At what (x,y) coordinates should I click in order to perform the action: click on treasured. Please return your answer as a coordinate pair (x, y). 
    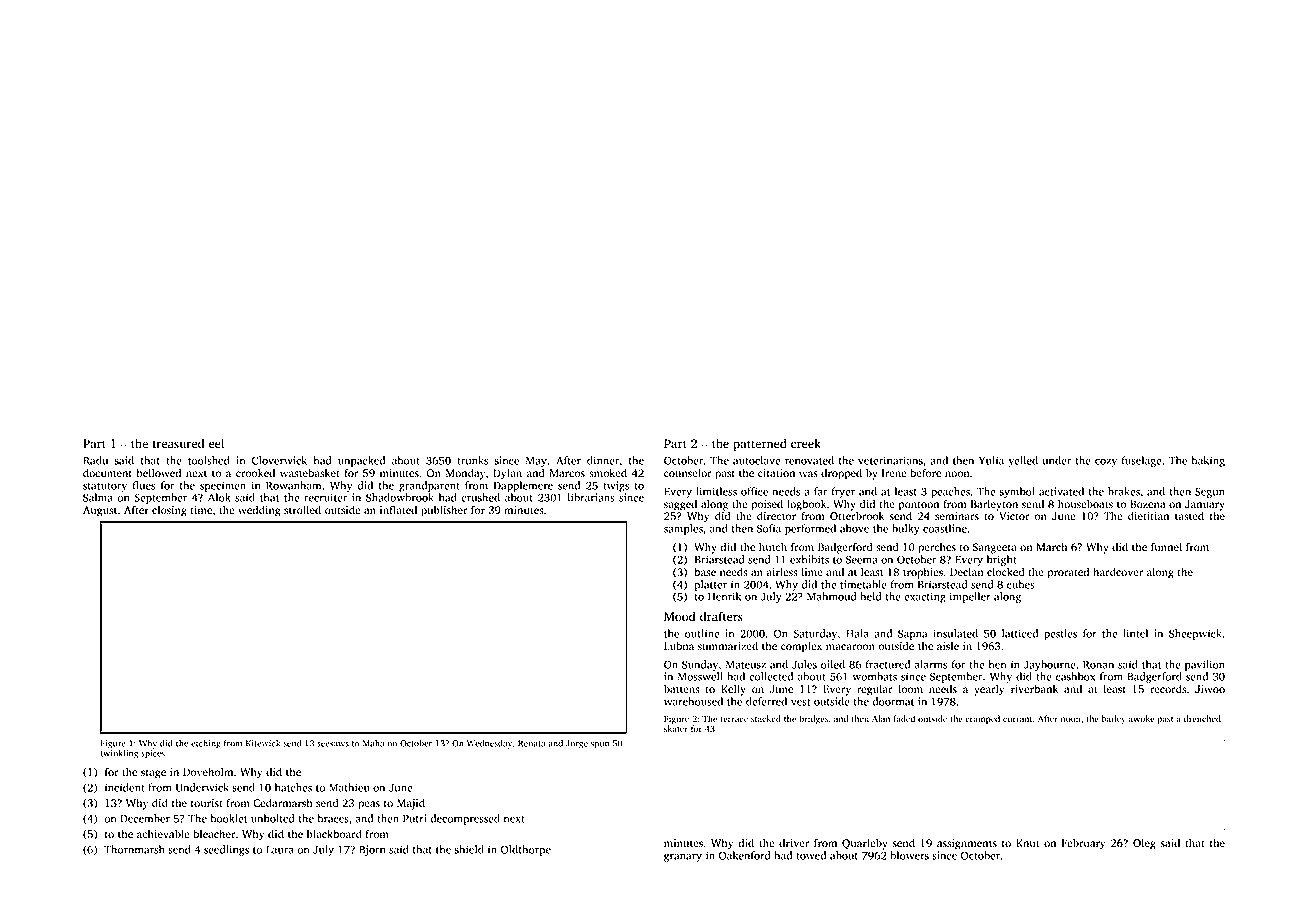
    Looking at the image, I should click on (178, 443).
